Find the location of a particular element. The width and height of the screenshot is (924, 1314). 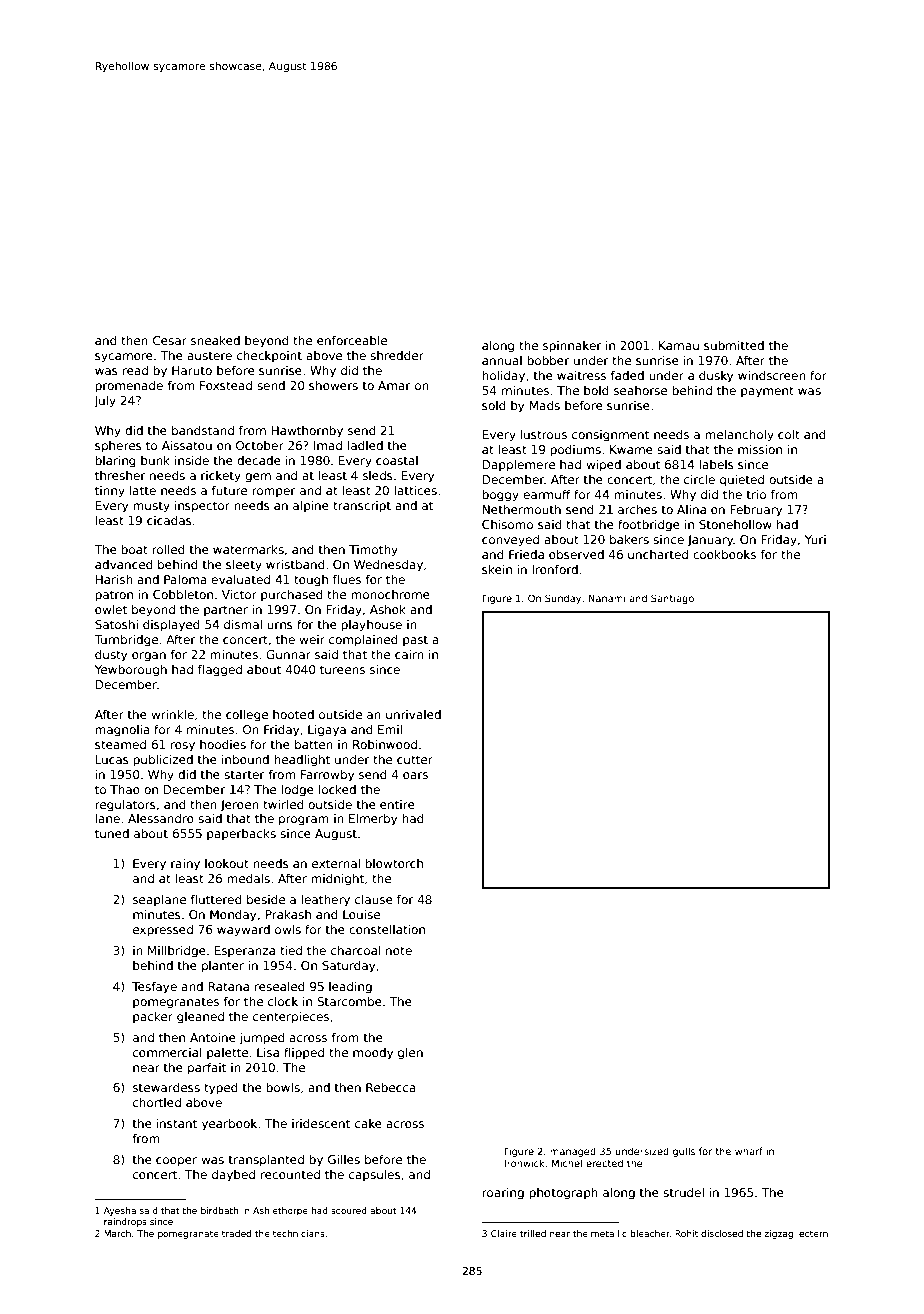

Dapplemere is located at coordinates (519, 466).
